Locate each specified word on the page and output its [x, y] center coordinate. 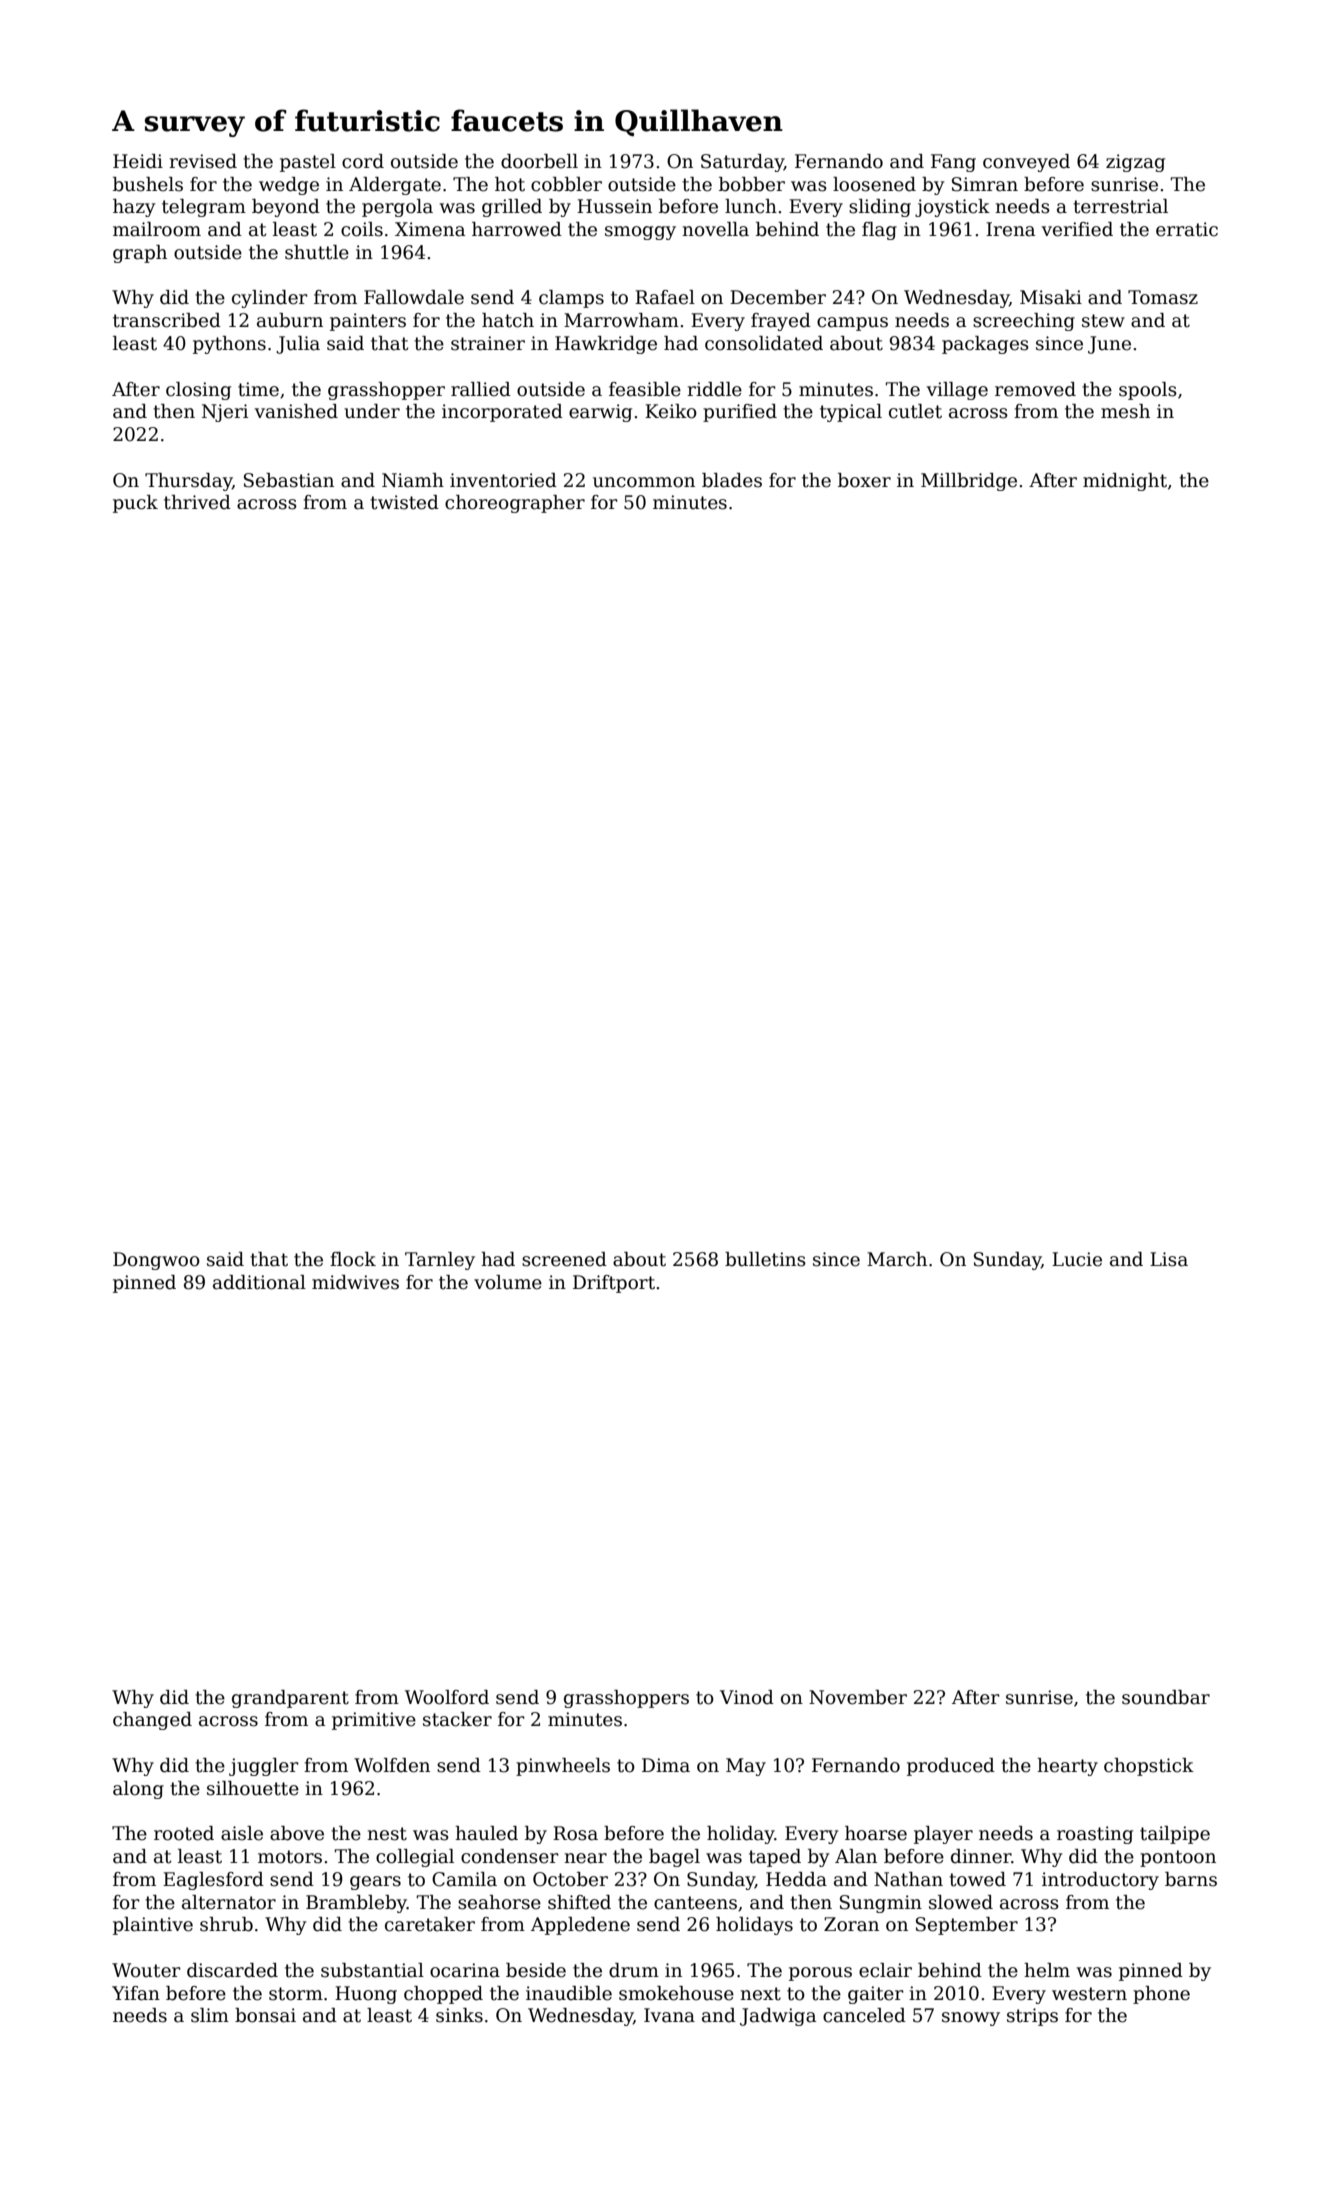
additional [259, 1282]
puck [135, 504]
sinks [459, 2015]
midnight [1125, 482]
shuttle [317, 252]
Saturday [742, 163]
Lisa [1169, 1259]
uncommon [644, 482]
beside [536, 1970]
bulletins [765, 1259]
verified [1077, 229]
